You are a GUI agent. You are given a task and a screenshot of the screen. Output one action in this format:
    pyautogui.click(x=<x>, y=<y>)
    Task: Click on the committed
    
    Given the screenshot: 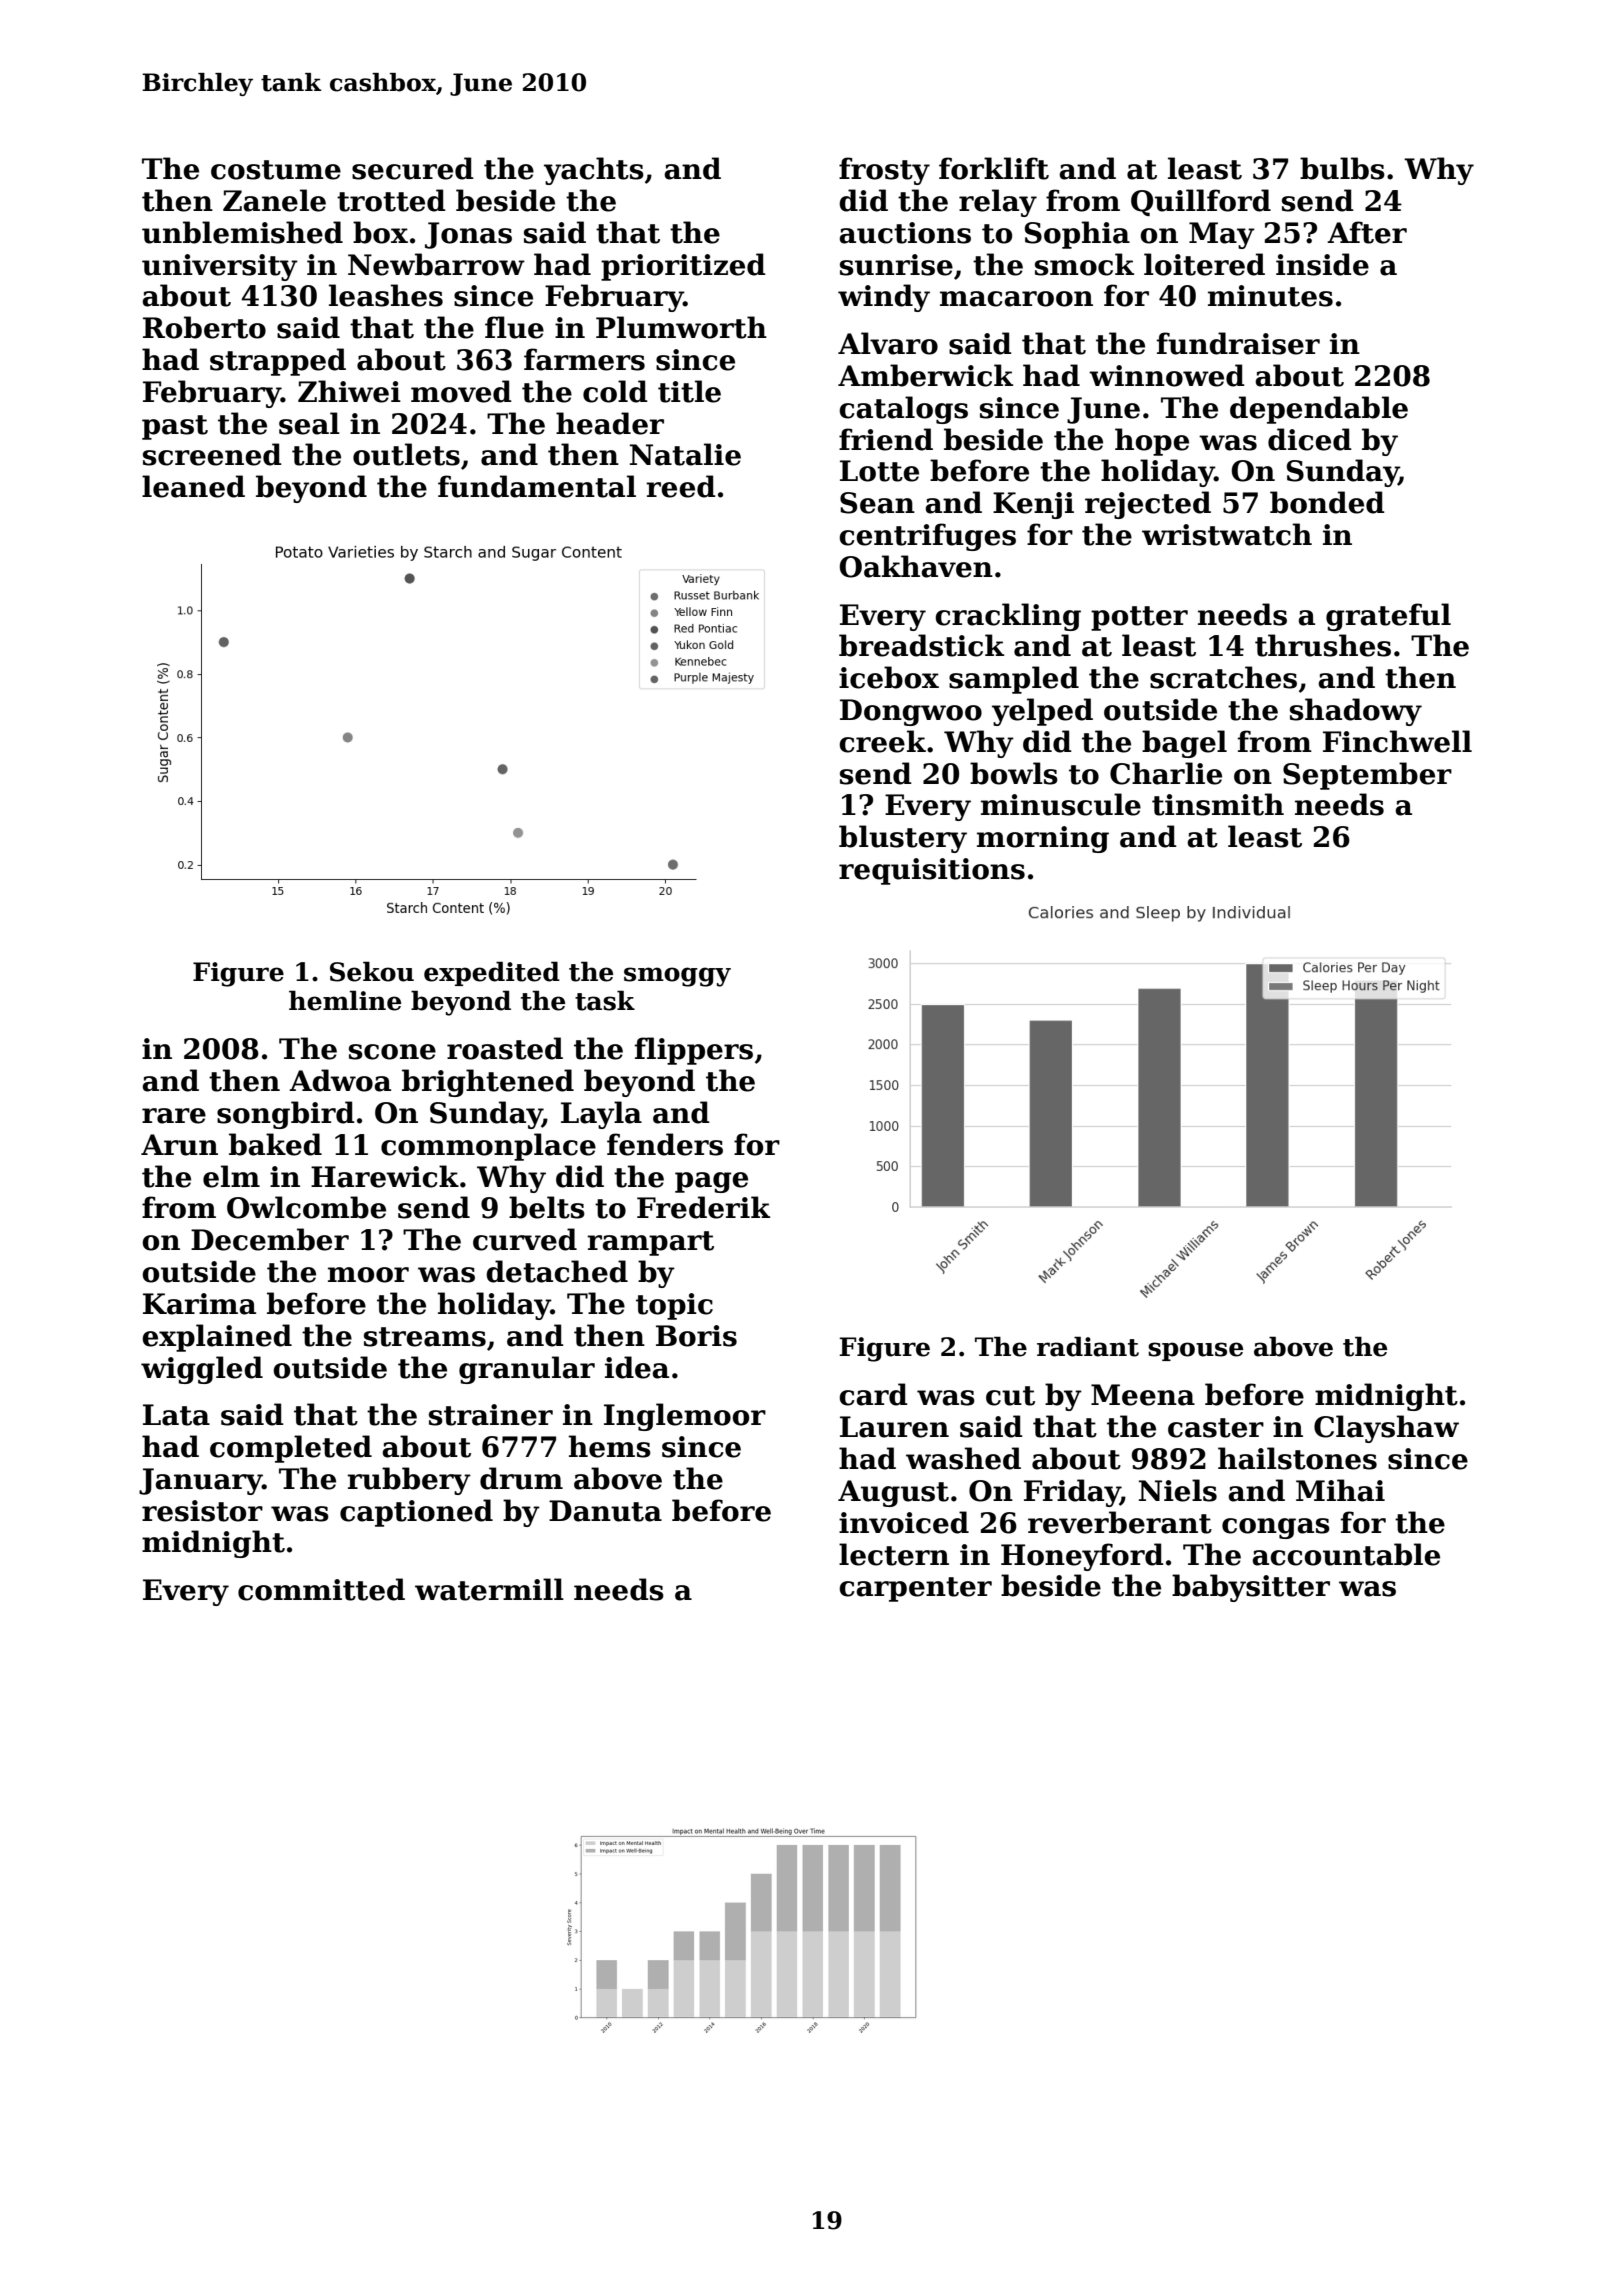 What is the action you would take?
    pyautogui.click(x=321, y=1589)
